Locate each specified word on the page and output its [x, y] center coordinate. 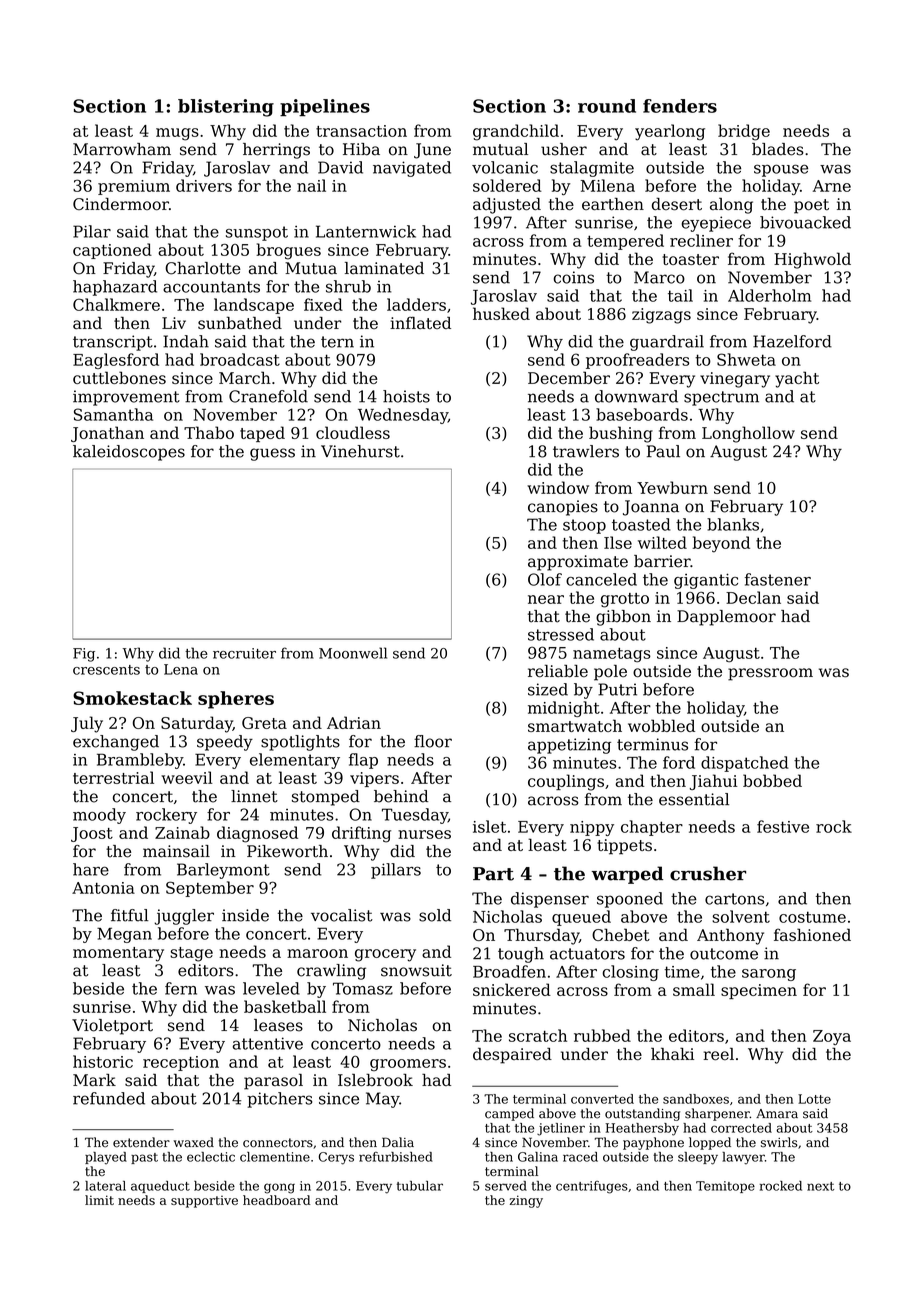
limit [99, 1200]
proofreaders [637, 361]
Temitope [725, 1187]
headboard [276, 1200]
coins [574, 277]
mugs [177, 134]
